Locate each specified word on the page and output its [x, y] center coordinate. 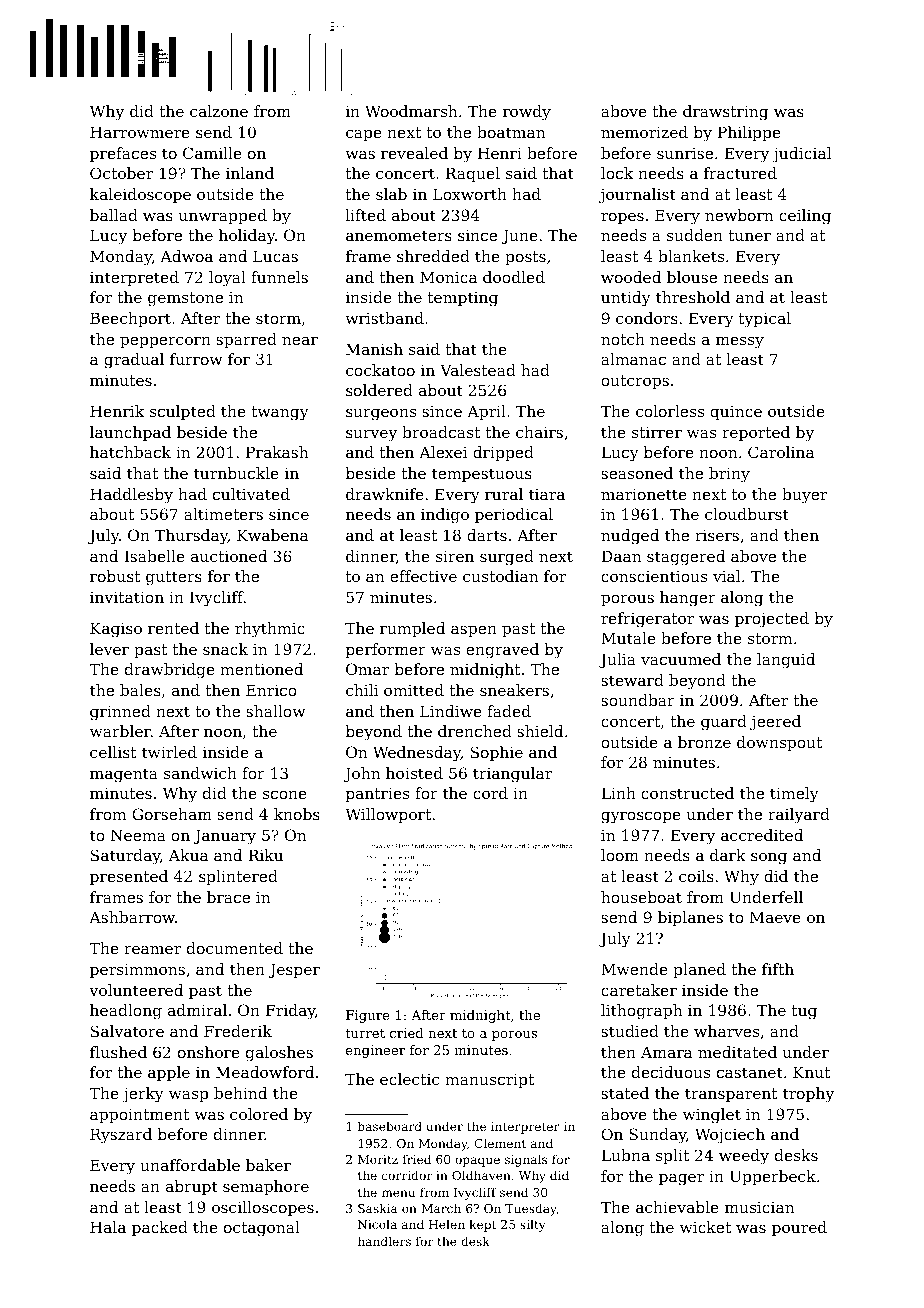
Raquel [472, 174]
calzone [219, 111]
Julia [617, 660]
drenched [475, 731]
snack [225, 649]
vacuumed [681, 659]
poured [799, 1228]
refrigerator [647, 620]
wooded [631, 277]
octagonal [262, 1229]
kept [482, 1225]
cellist [113, 752]
